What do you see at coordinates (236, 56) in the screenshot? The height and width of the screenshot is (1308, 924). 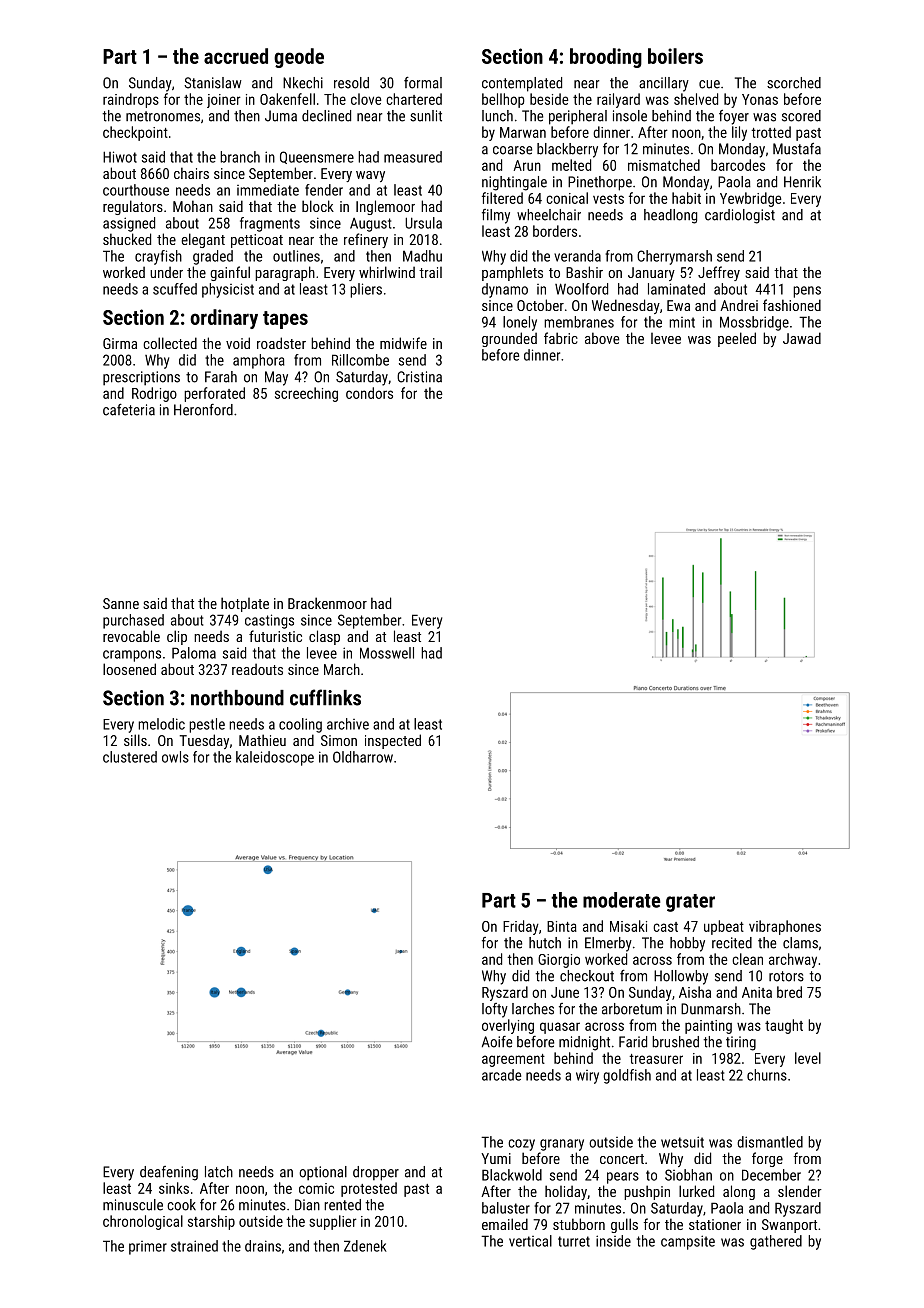 I see `accrued` at bounding box center [236, 56].
